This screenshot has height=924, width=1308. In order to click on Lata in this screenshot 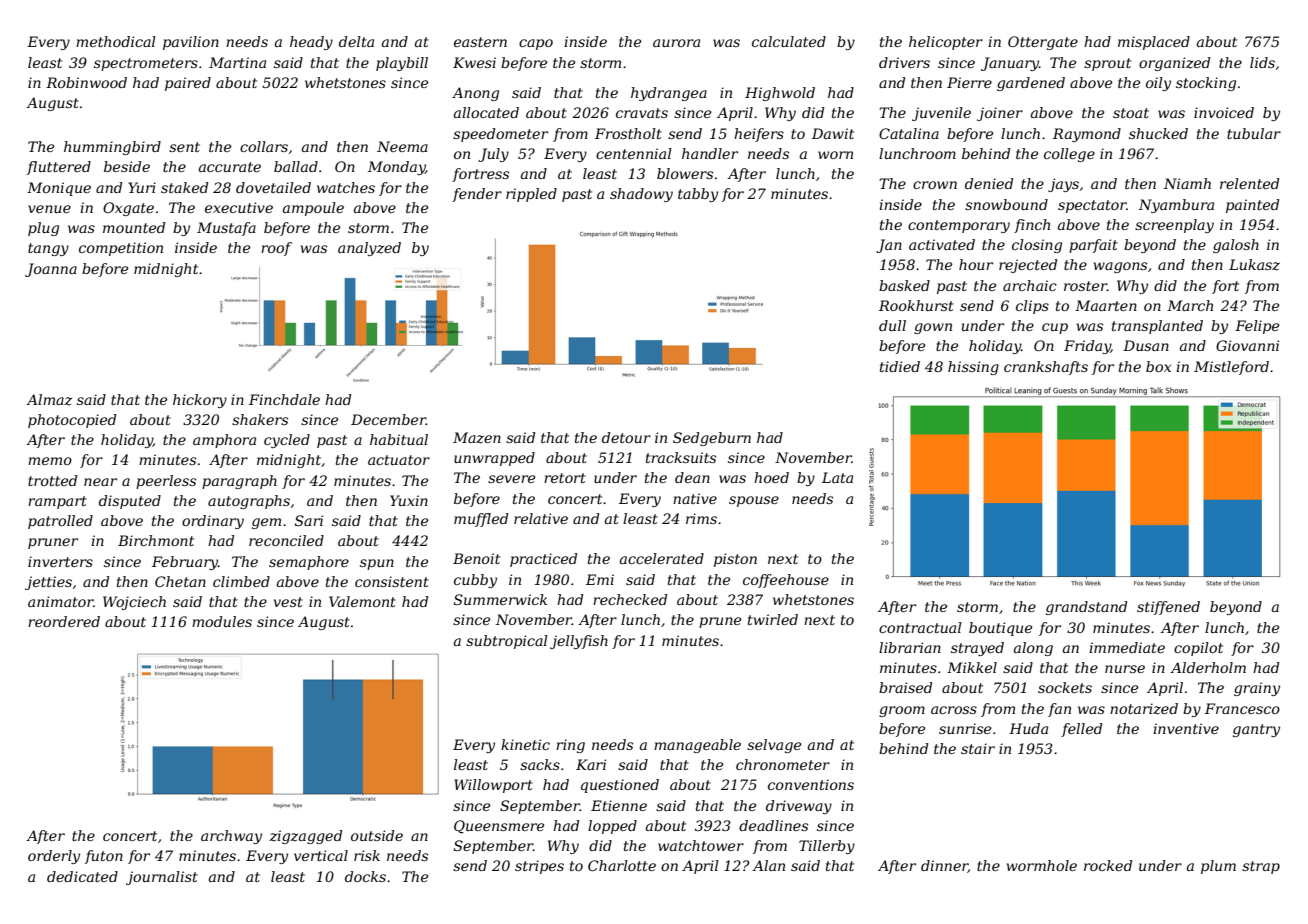, I will do `click(837, 477)`.
